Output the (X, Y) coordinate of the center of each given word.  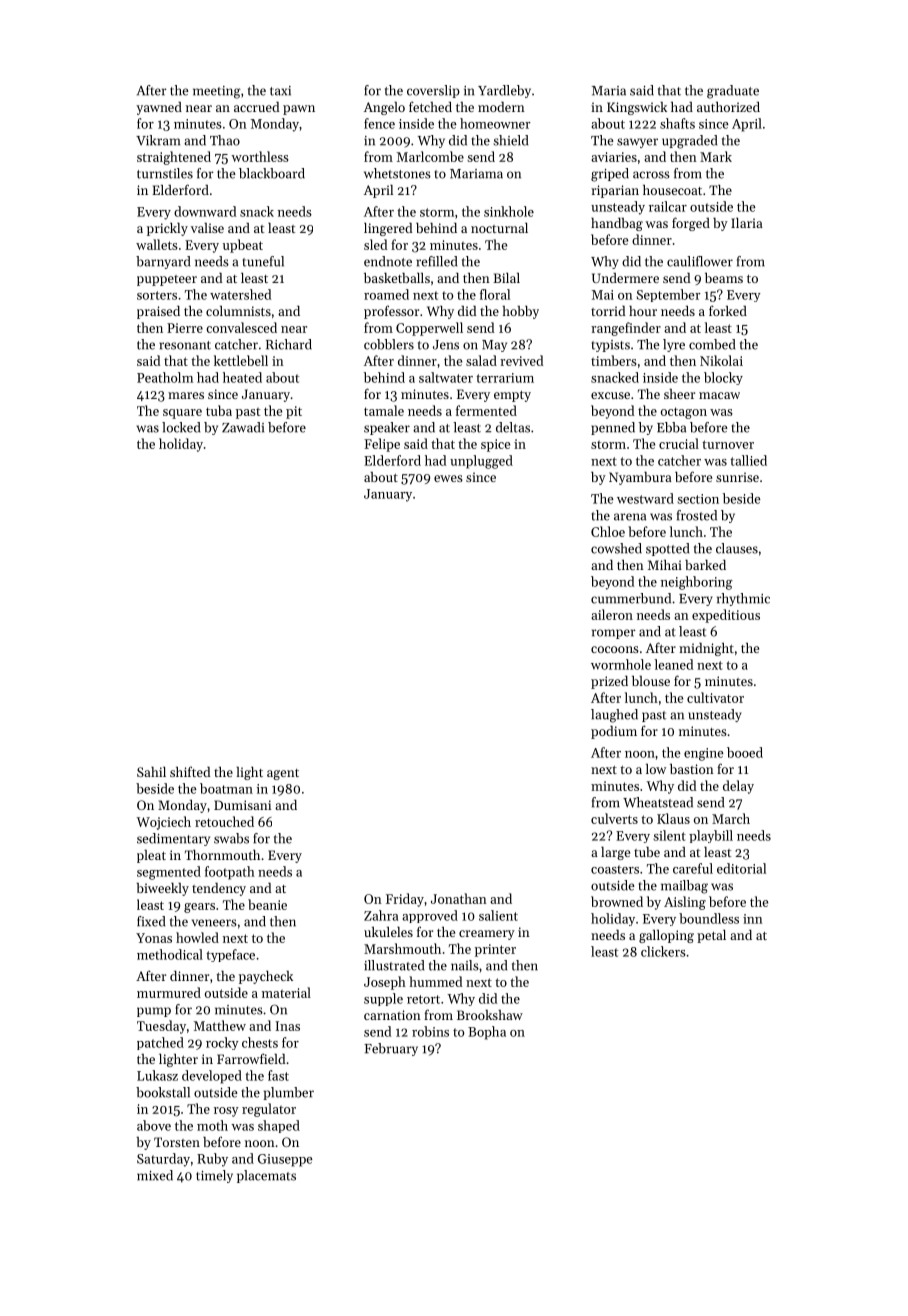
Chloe (608, 531)
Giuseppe (285, 1160)
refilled (436, 261)
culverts (614, 818)
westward (645, 498)
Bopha (487, 1033)
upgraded (689, 142)
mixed (155, 1175)
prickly (167, 229)
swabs (231, 838)
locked (181, 427)
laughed (614, 716)
